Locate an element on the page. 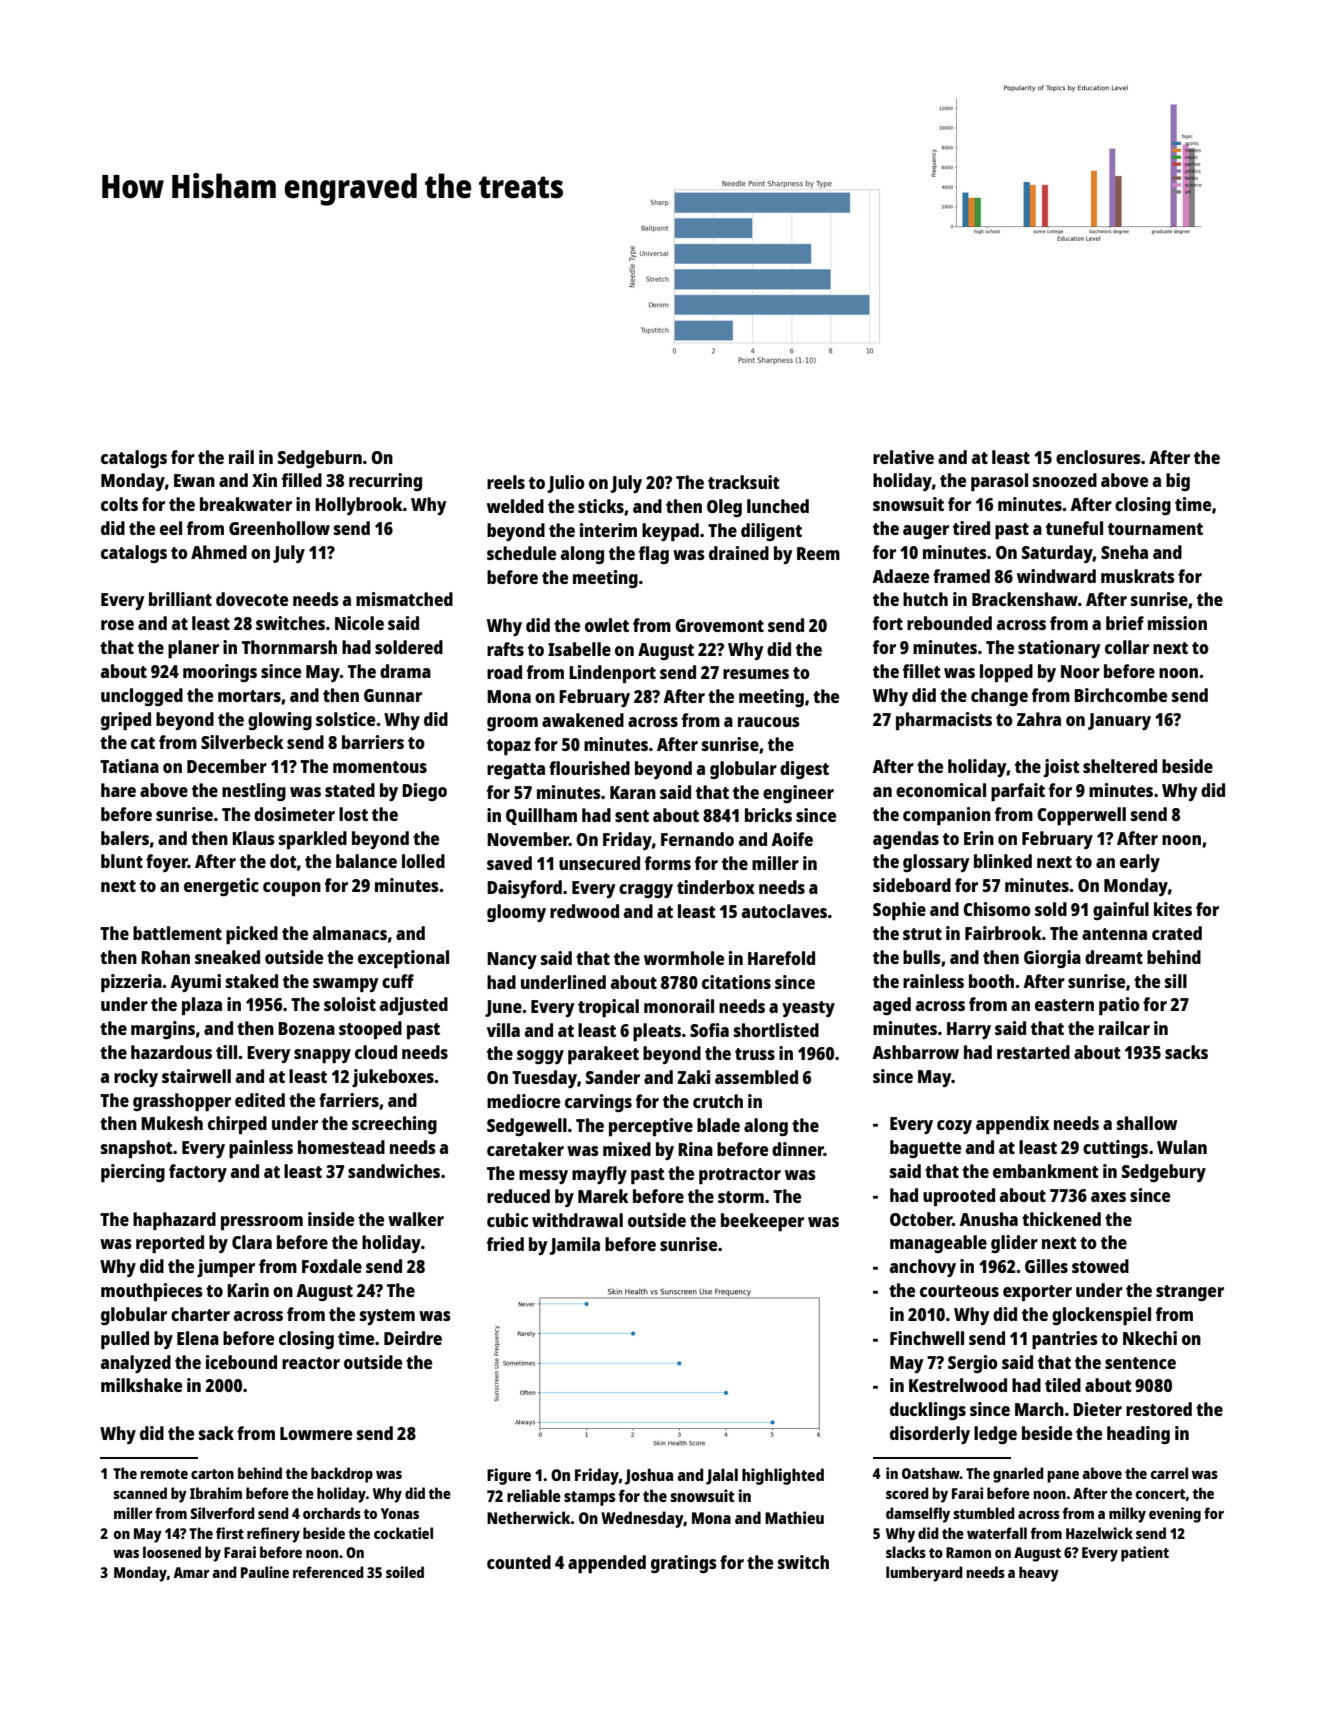 This document has width=1328, height=1719. beekeeper is located at coordinates (762, 1222).
